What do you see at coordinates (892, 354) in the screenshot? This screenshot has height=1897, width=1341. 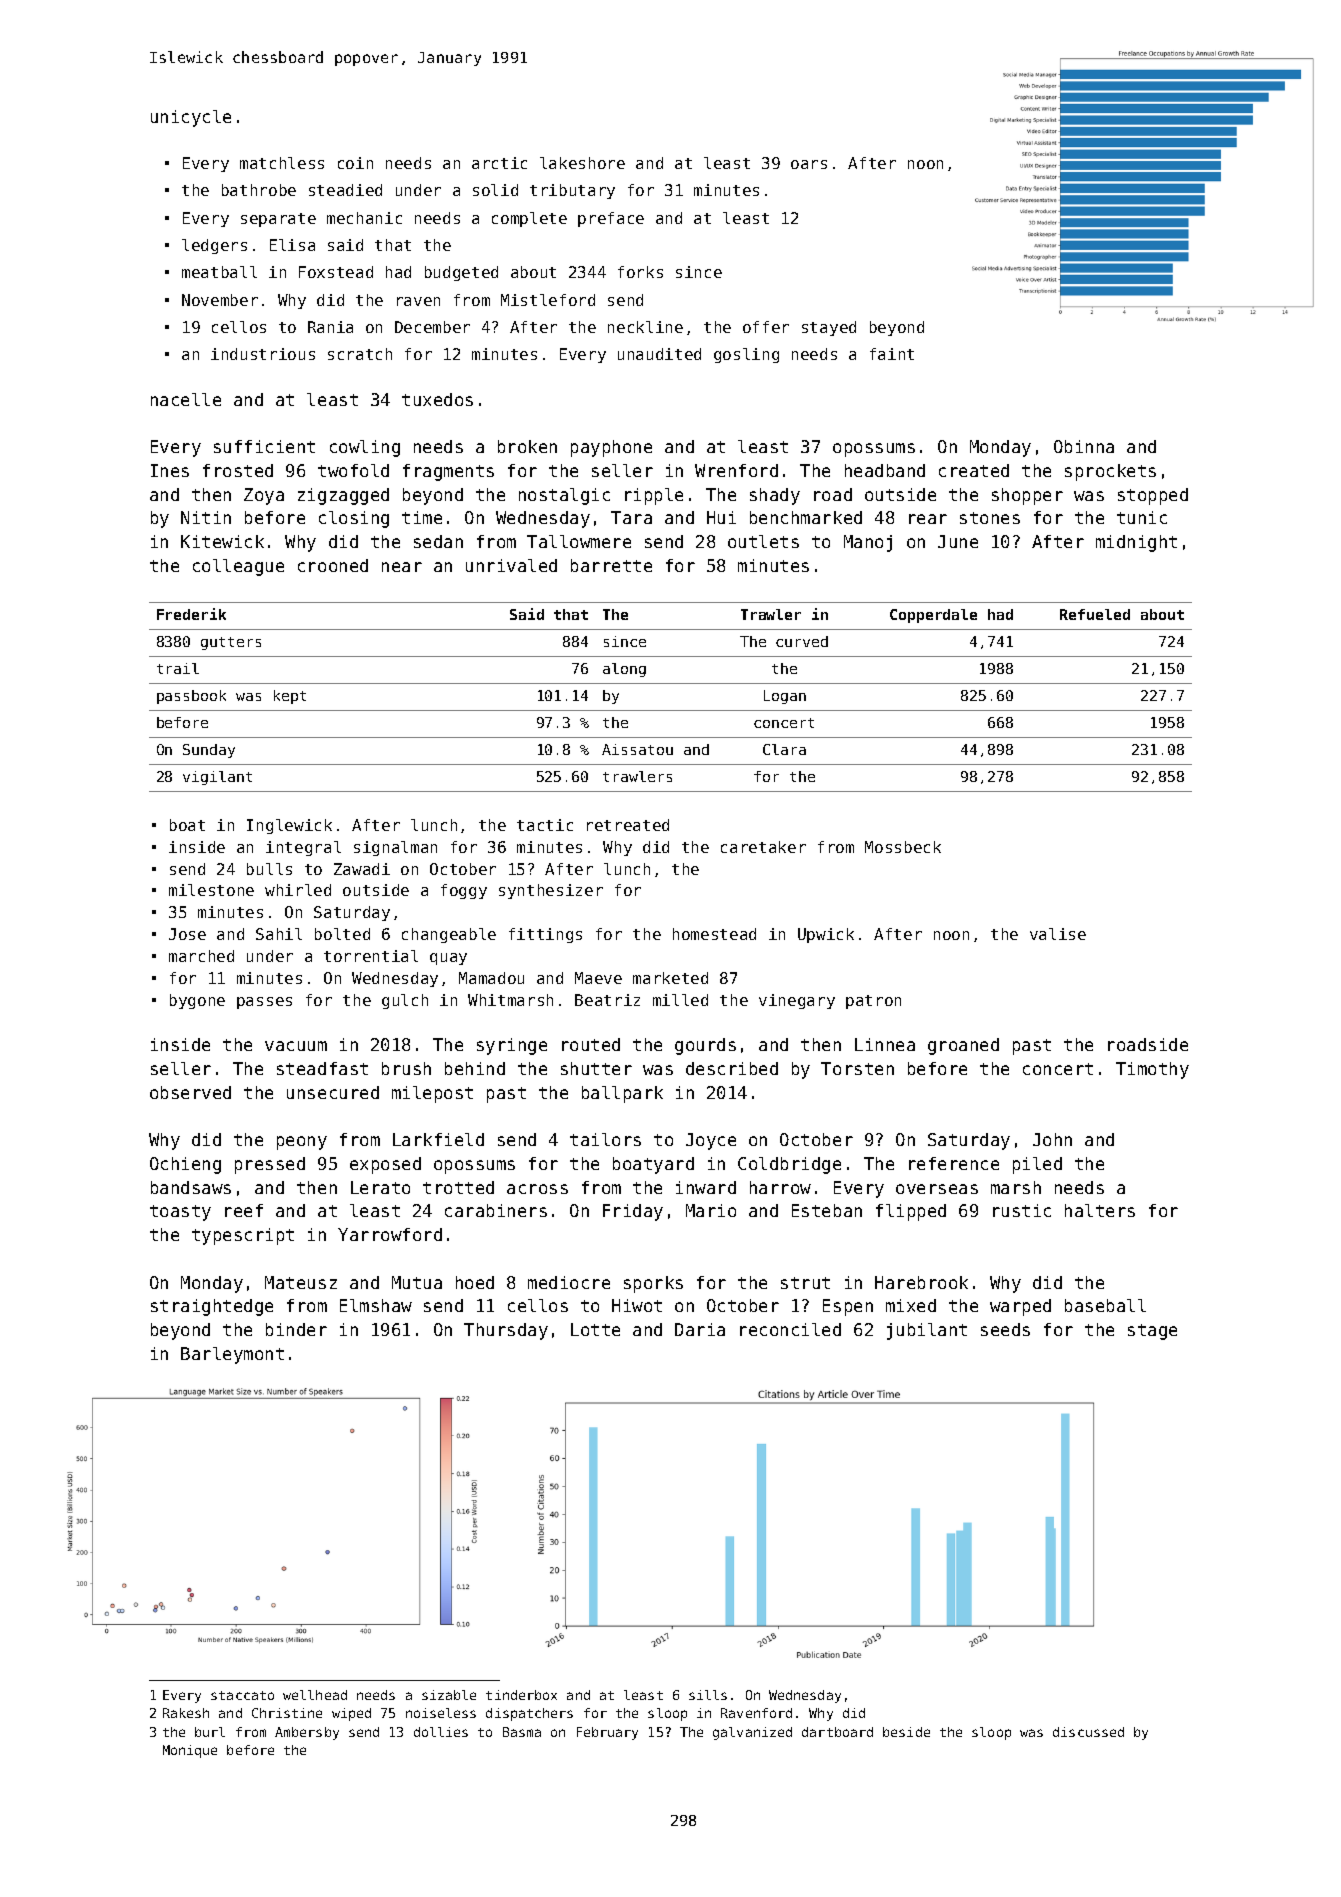 I see `faint` at bounding box center [892, 354].
